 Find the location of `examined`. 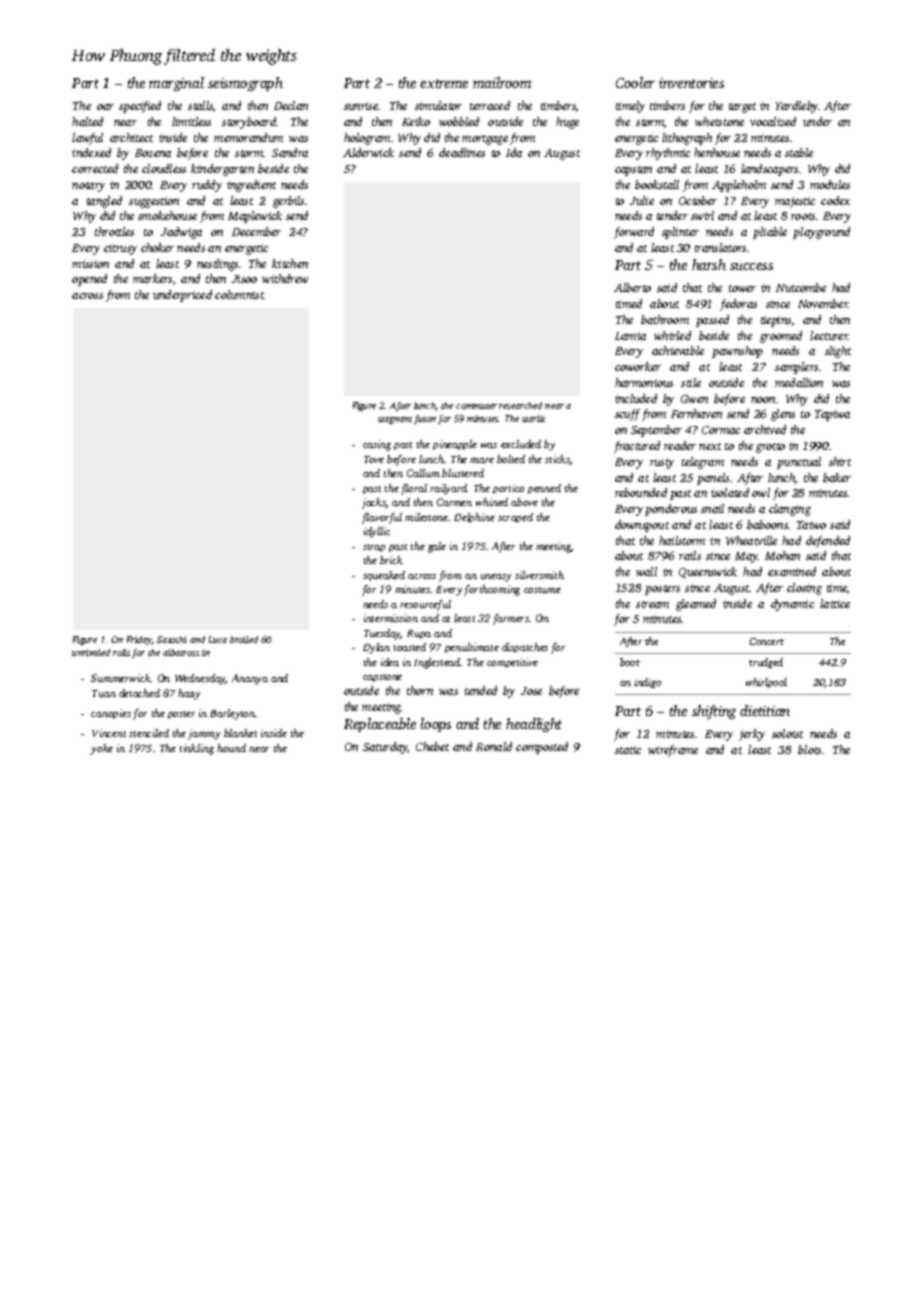

examined is located at coordinates (792, 571).
